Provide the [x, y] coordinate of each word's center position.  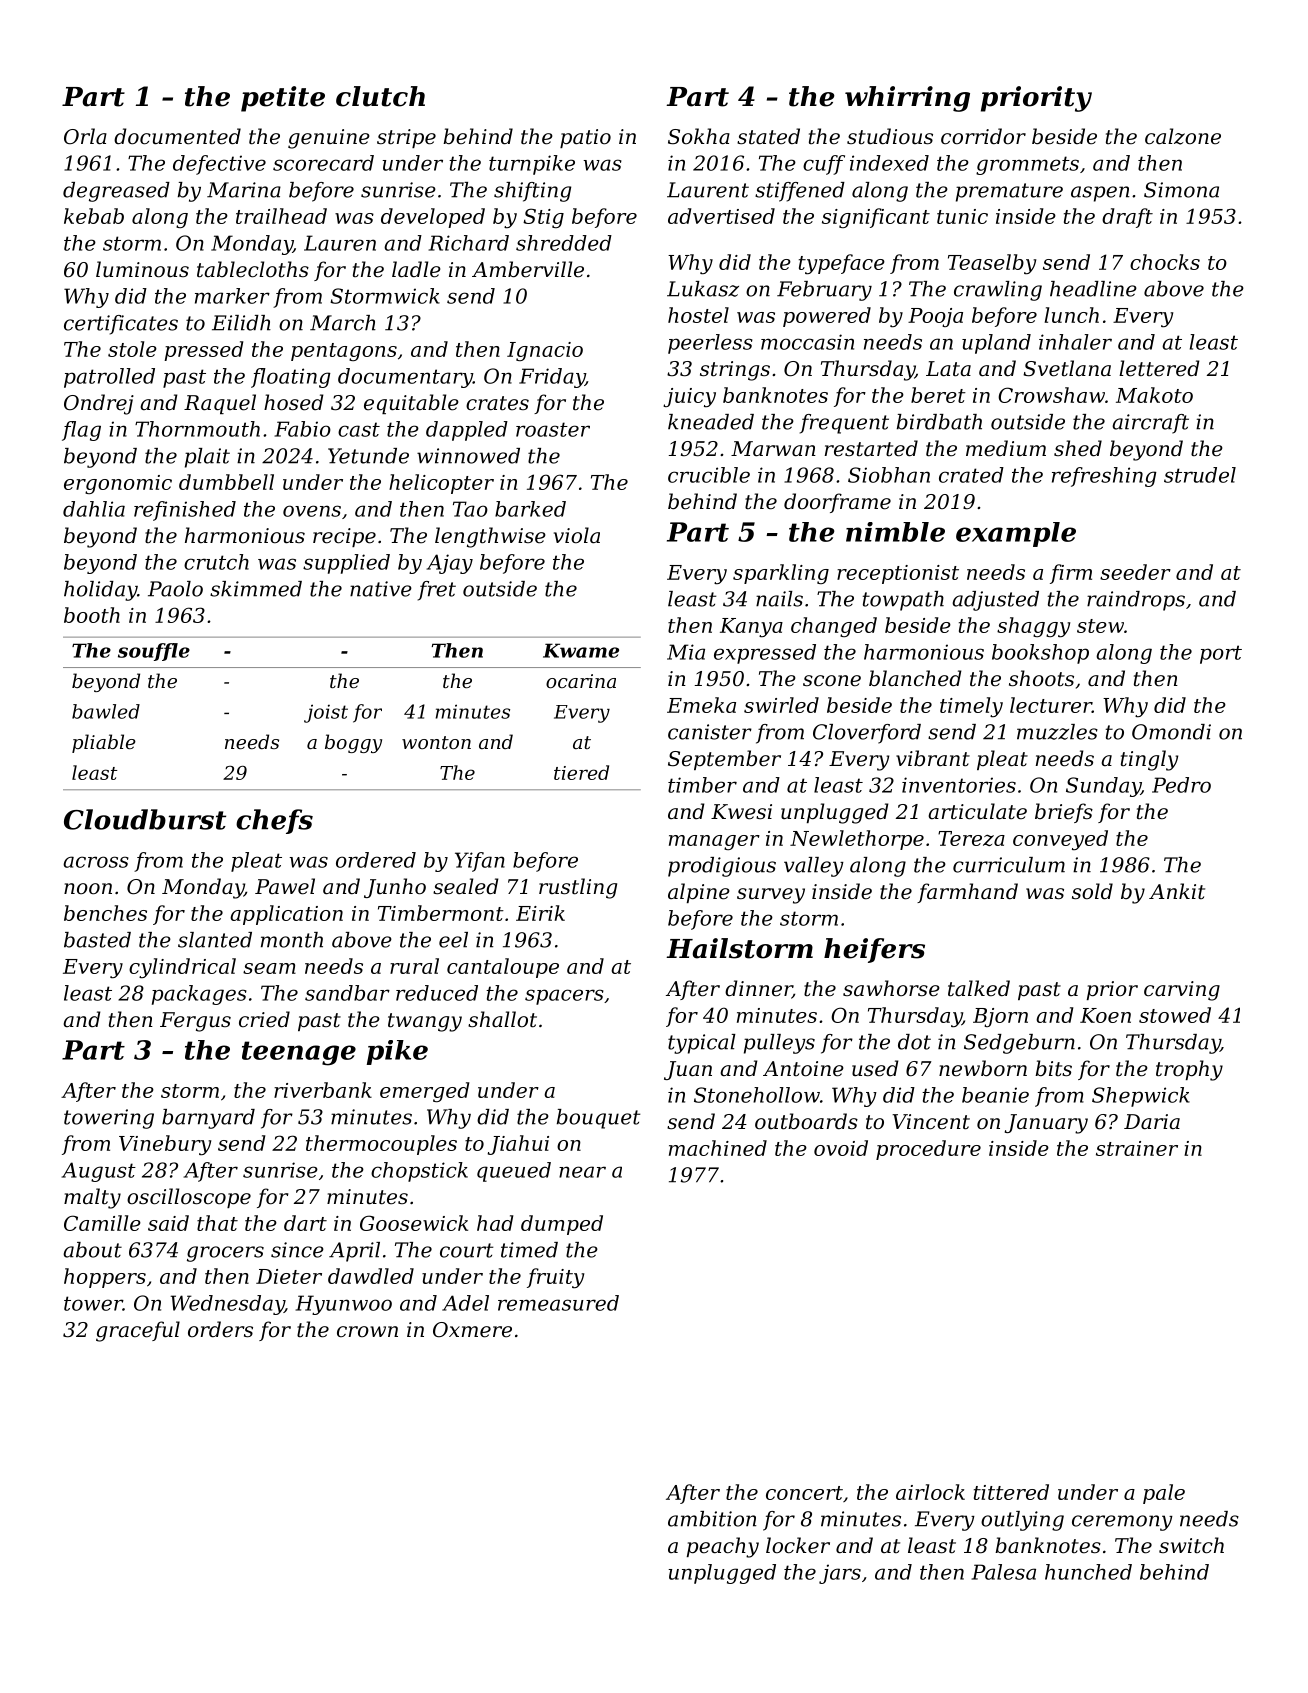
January [1046, 1124]
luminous [142, 269]
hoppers [105, 1278]
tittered [1011, 1492]
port [1221, 654]
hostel [698, 315]
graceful [138, 1331]
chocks [1165, 262]
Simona [1181, 190]
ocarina [581, 681]
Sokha [699, 136]
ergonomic [118, 484]
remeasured [558, 1303]
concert [804, 1493]
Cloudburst [145, 819]
